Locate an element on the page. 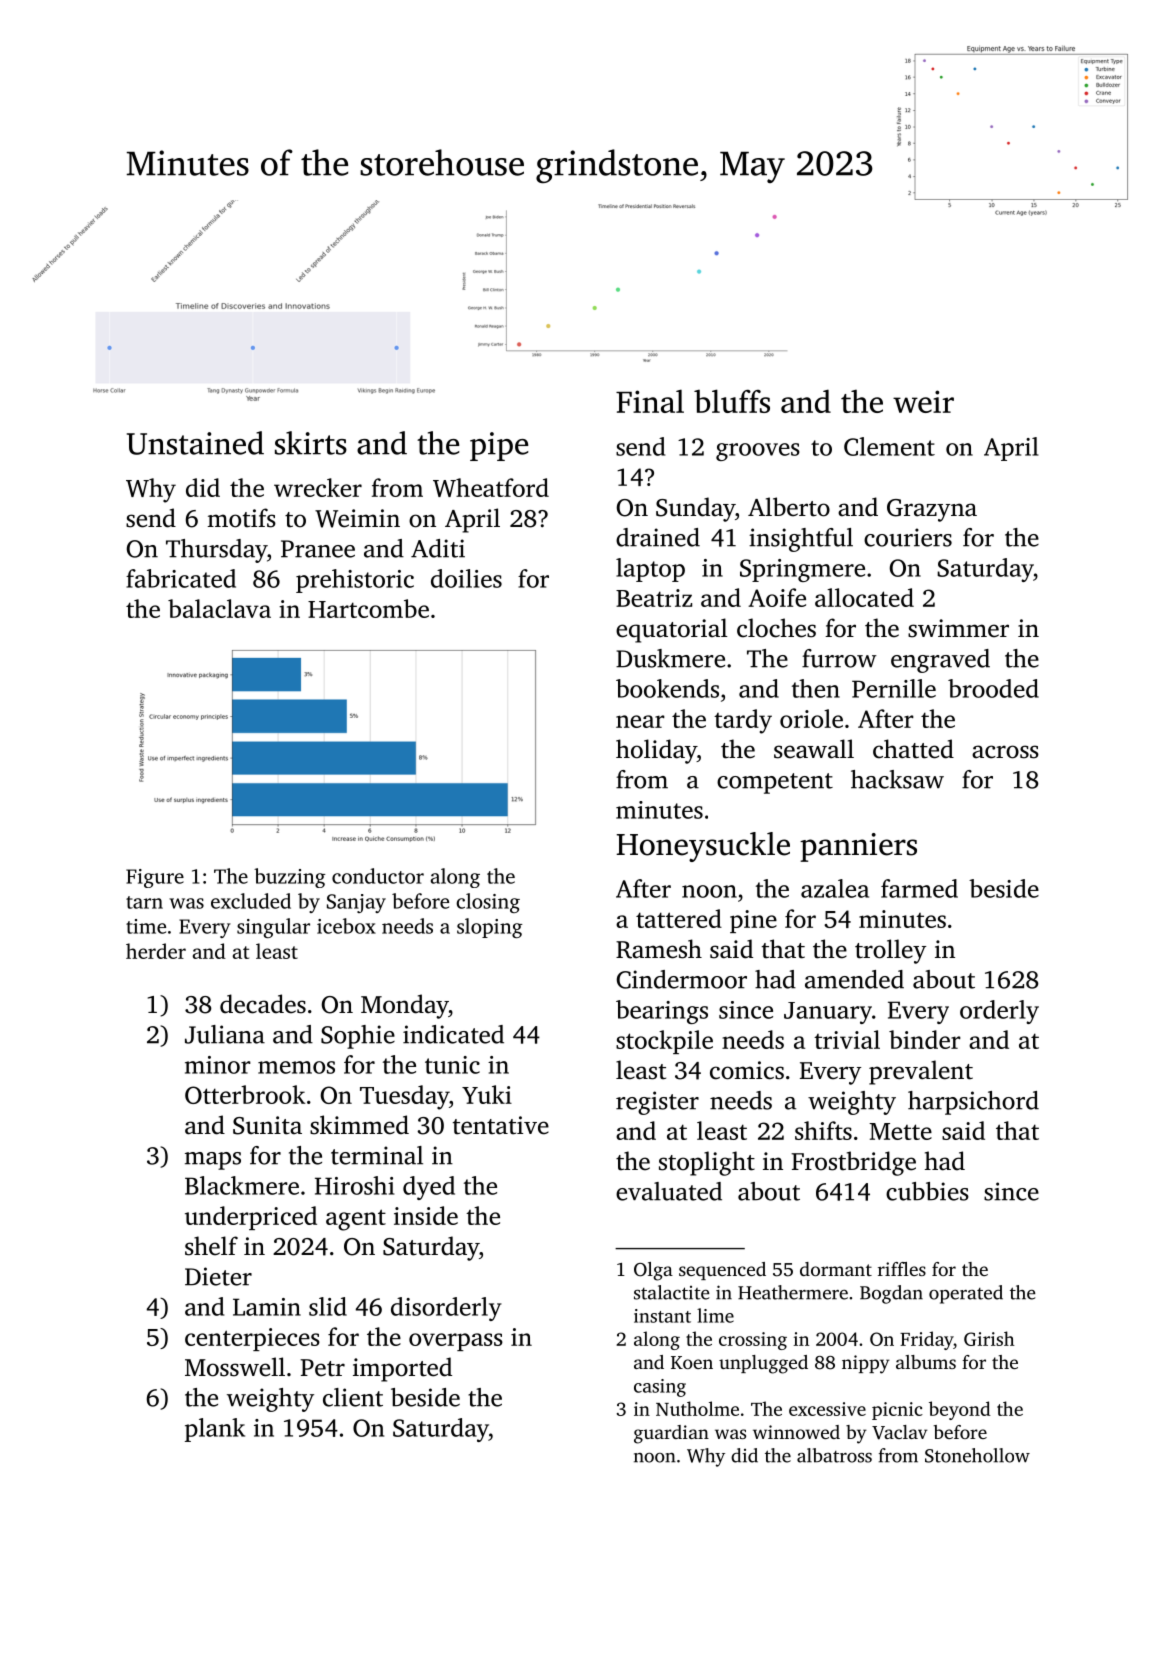 The image size is (1165, 1654). Sunita is located at coordinates (267, 1125).
